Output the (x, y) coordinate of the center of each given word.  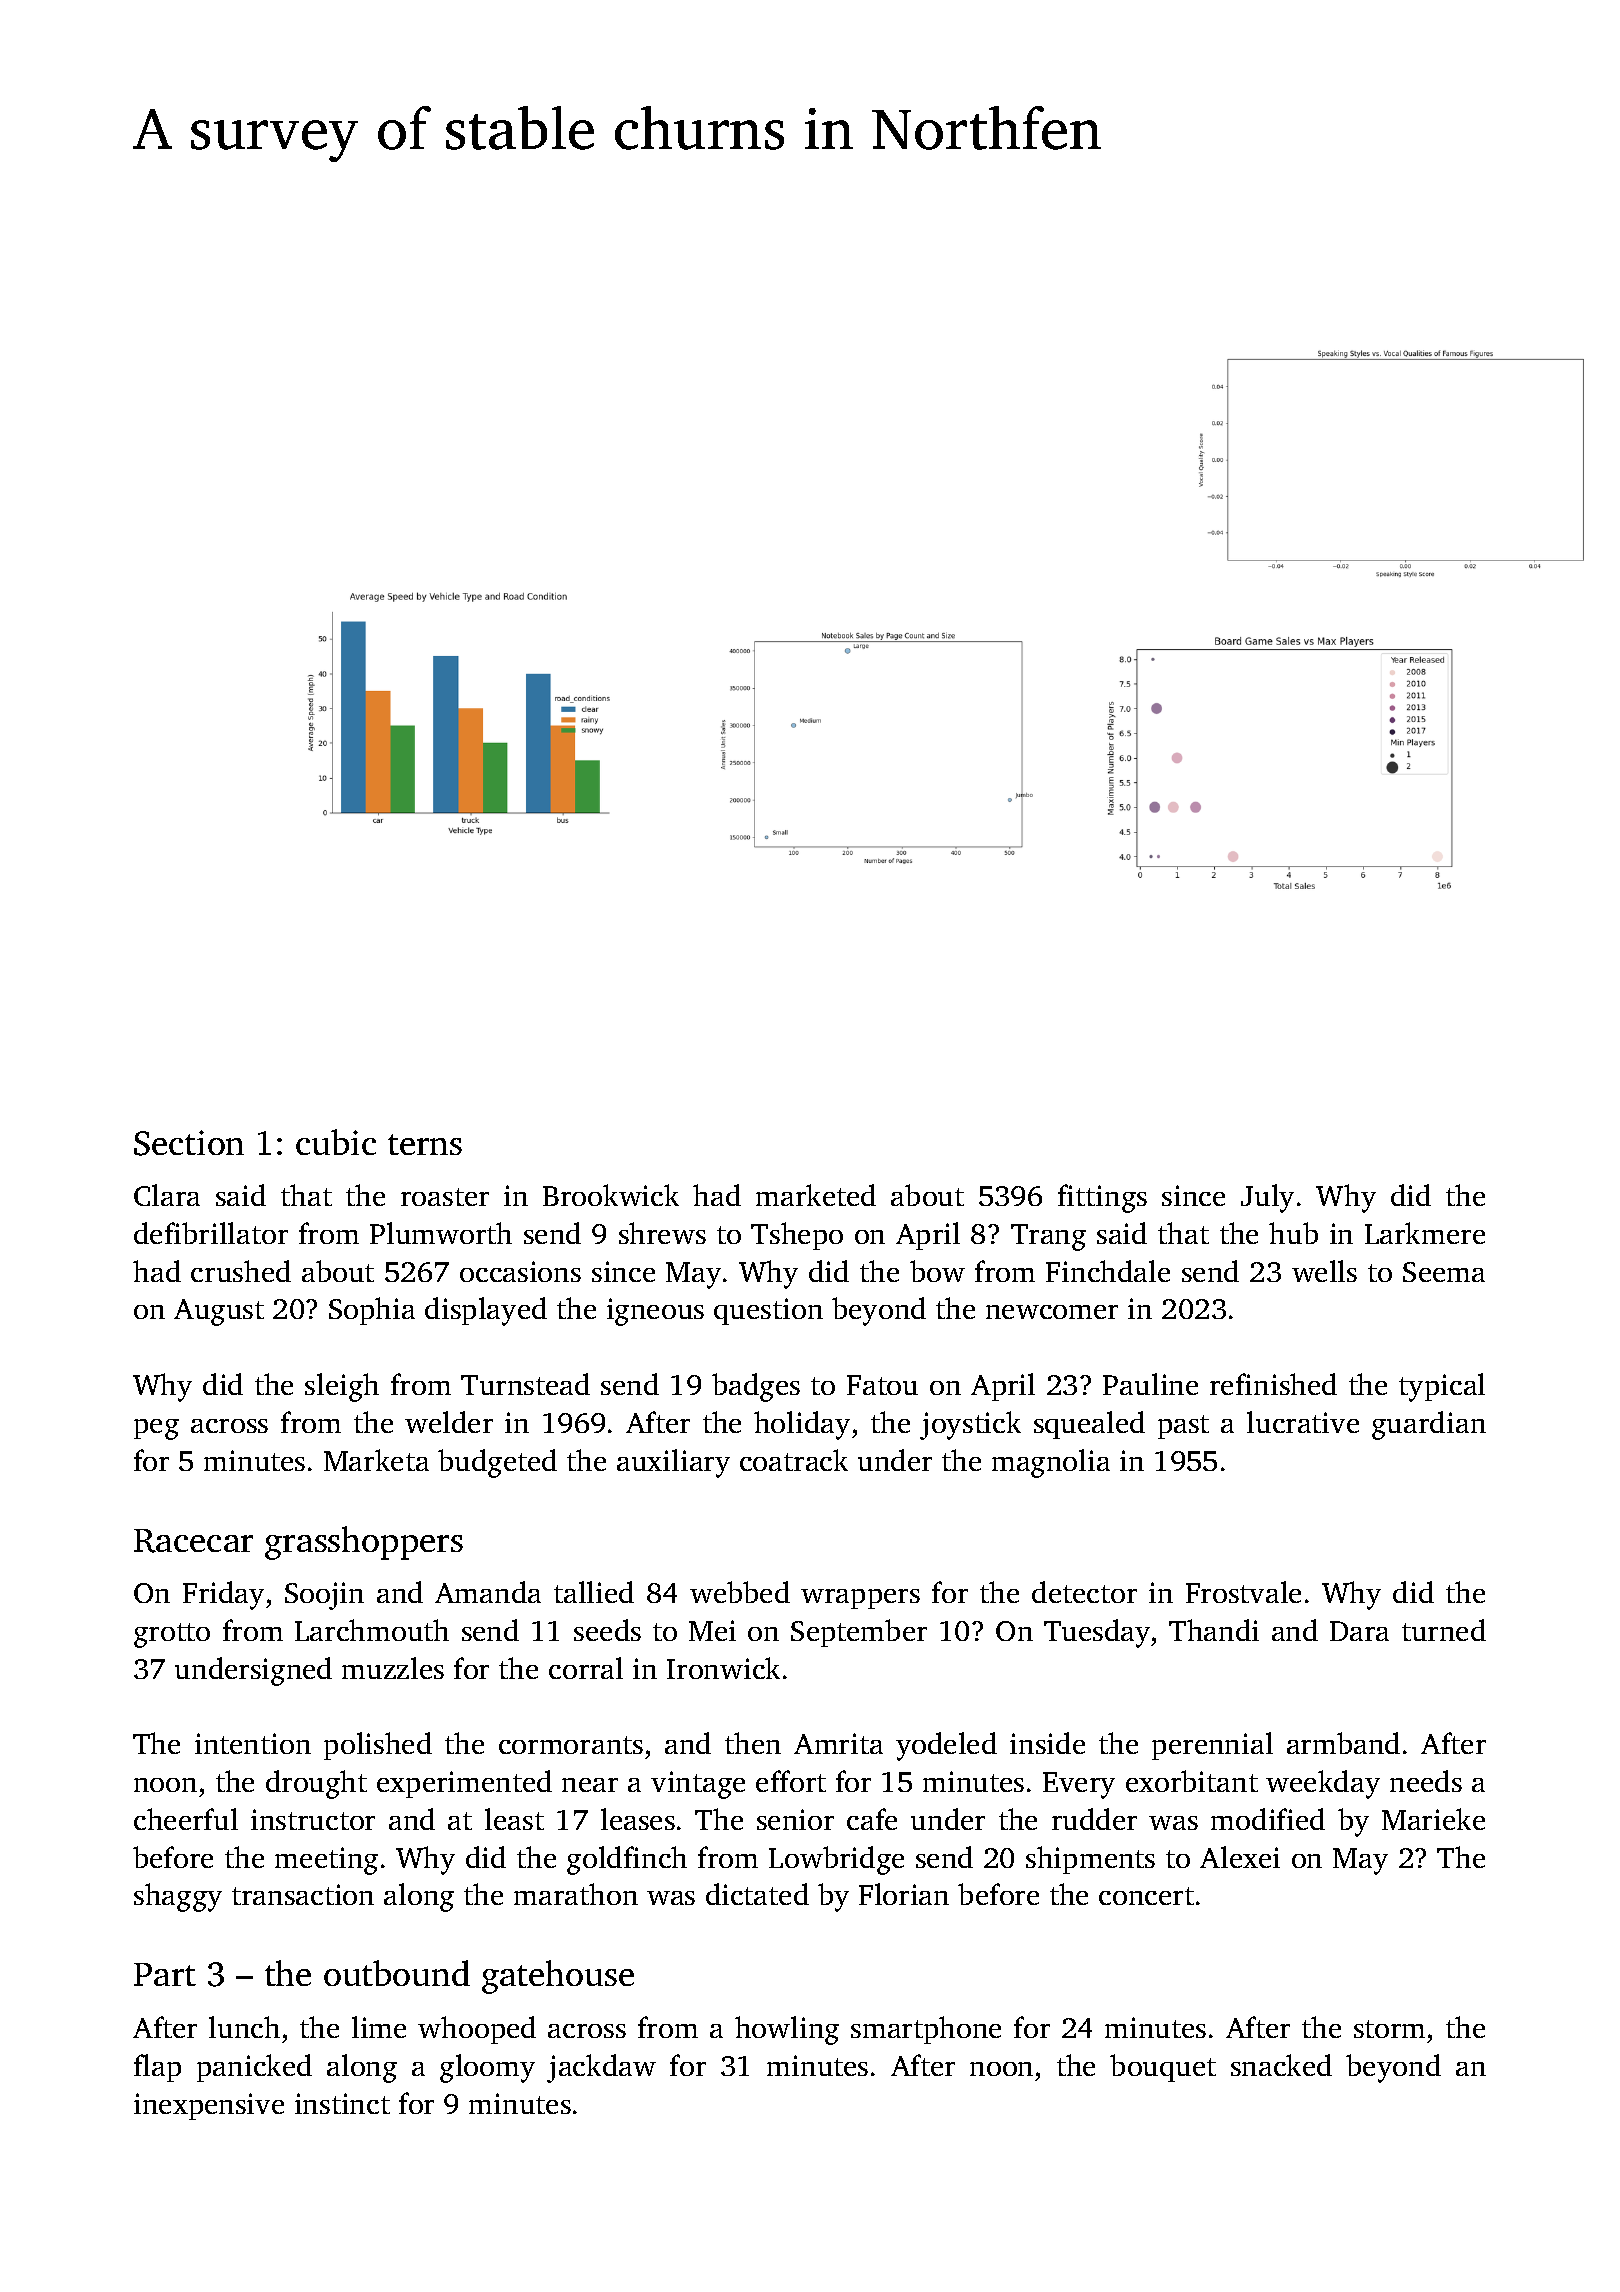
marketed (816, 1195)
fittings (1102, 1198)
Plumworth (441, 1233)
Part (165, 1974)
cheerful (186, 1819)
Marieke (1433, 1819)
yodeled (946, 1746)
